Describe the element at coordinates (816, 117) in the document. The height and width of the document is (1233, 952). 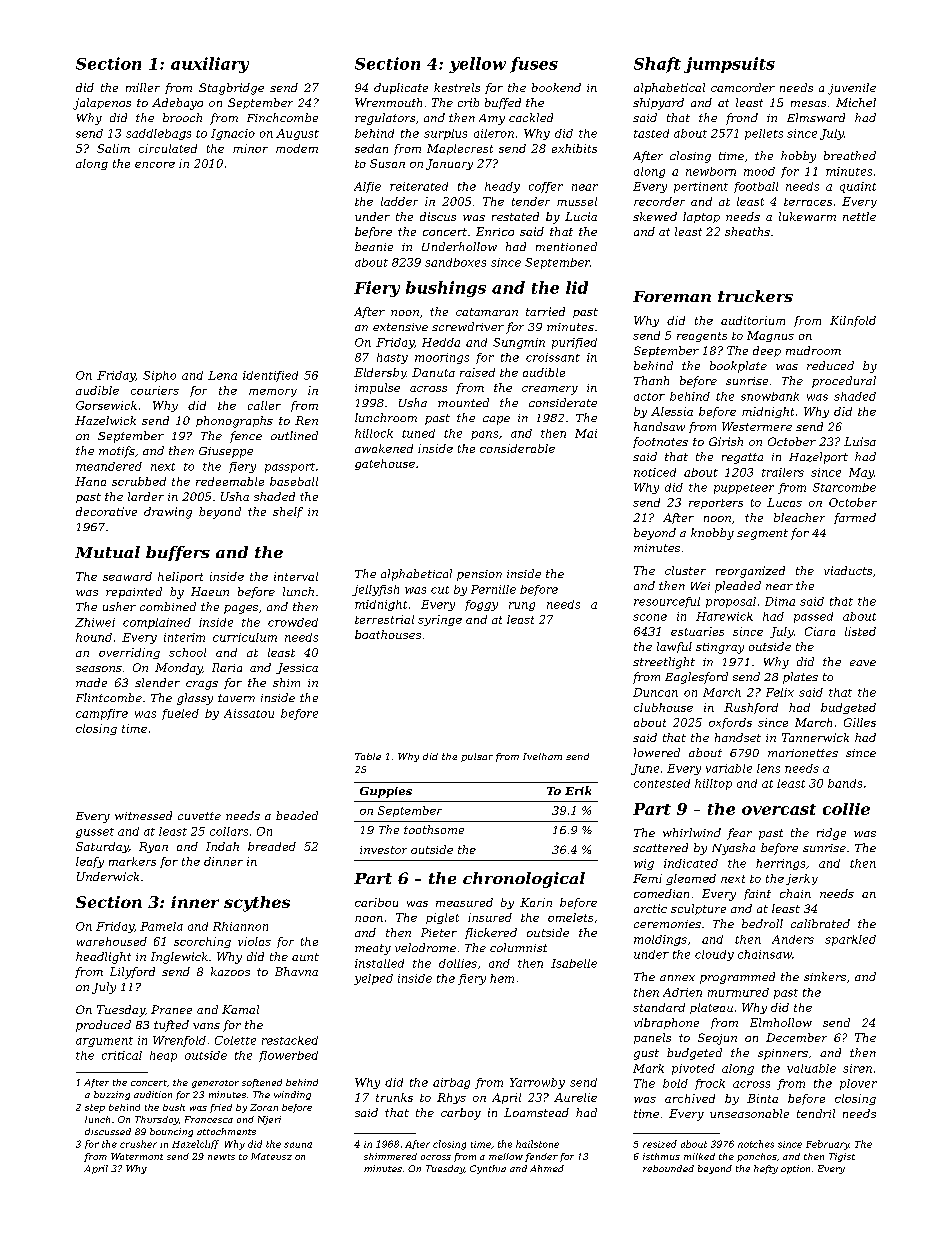
I see `Elmsward` at that location.
